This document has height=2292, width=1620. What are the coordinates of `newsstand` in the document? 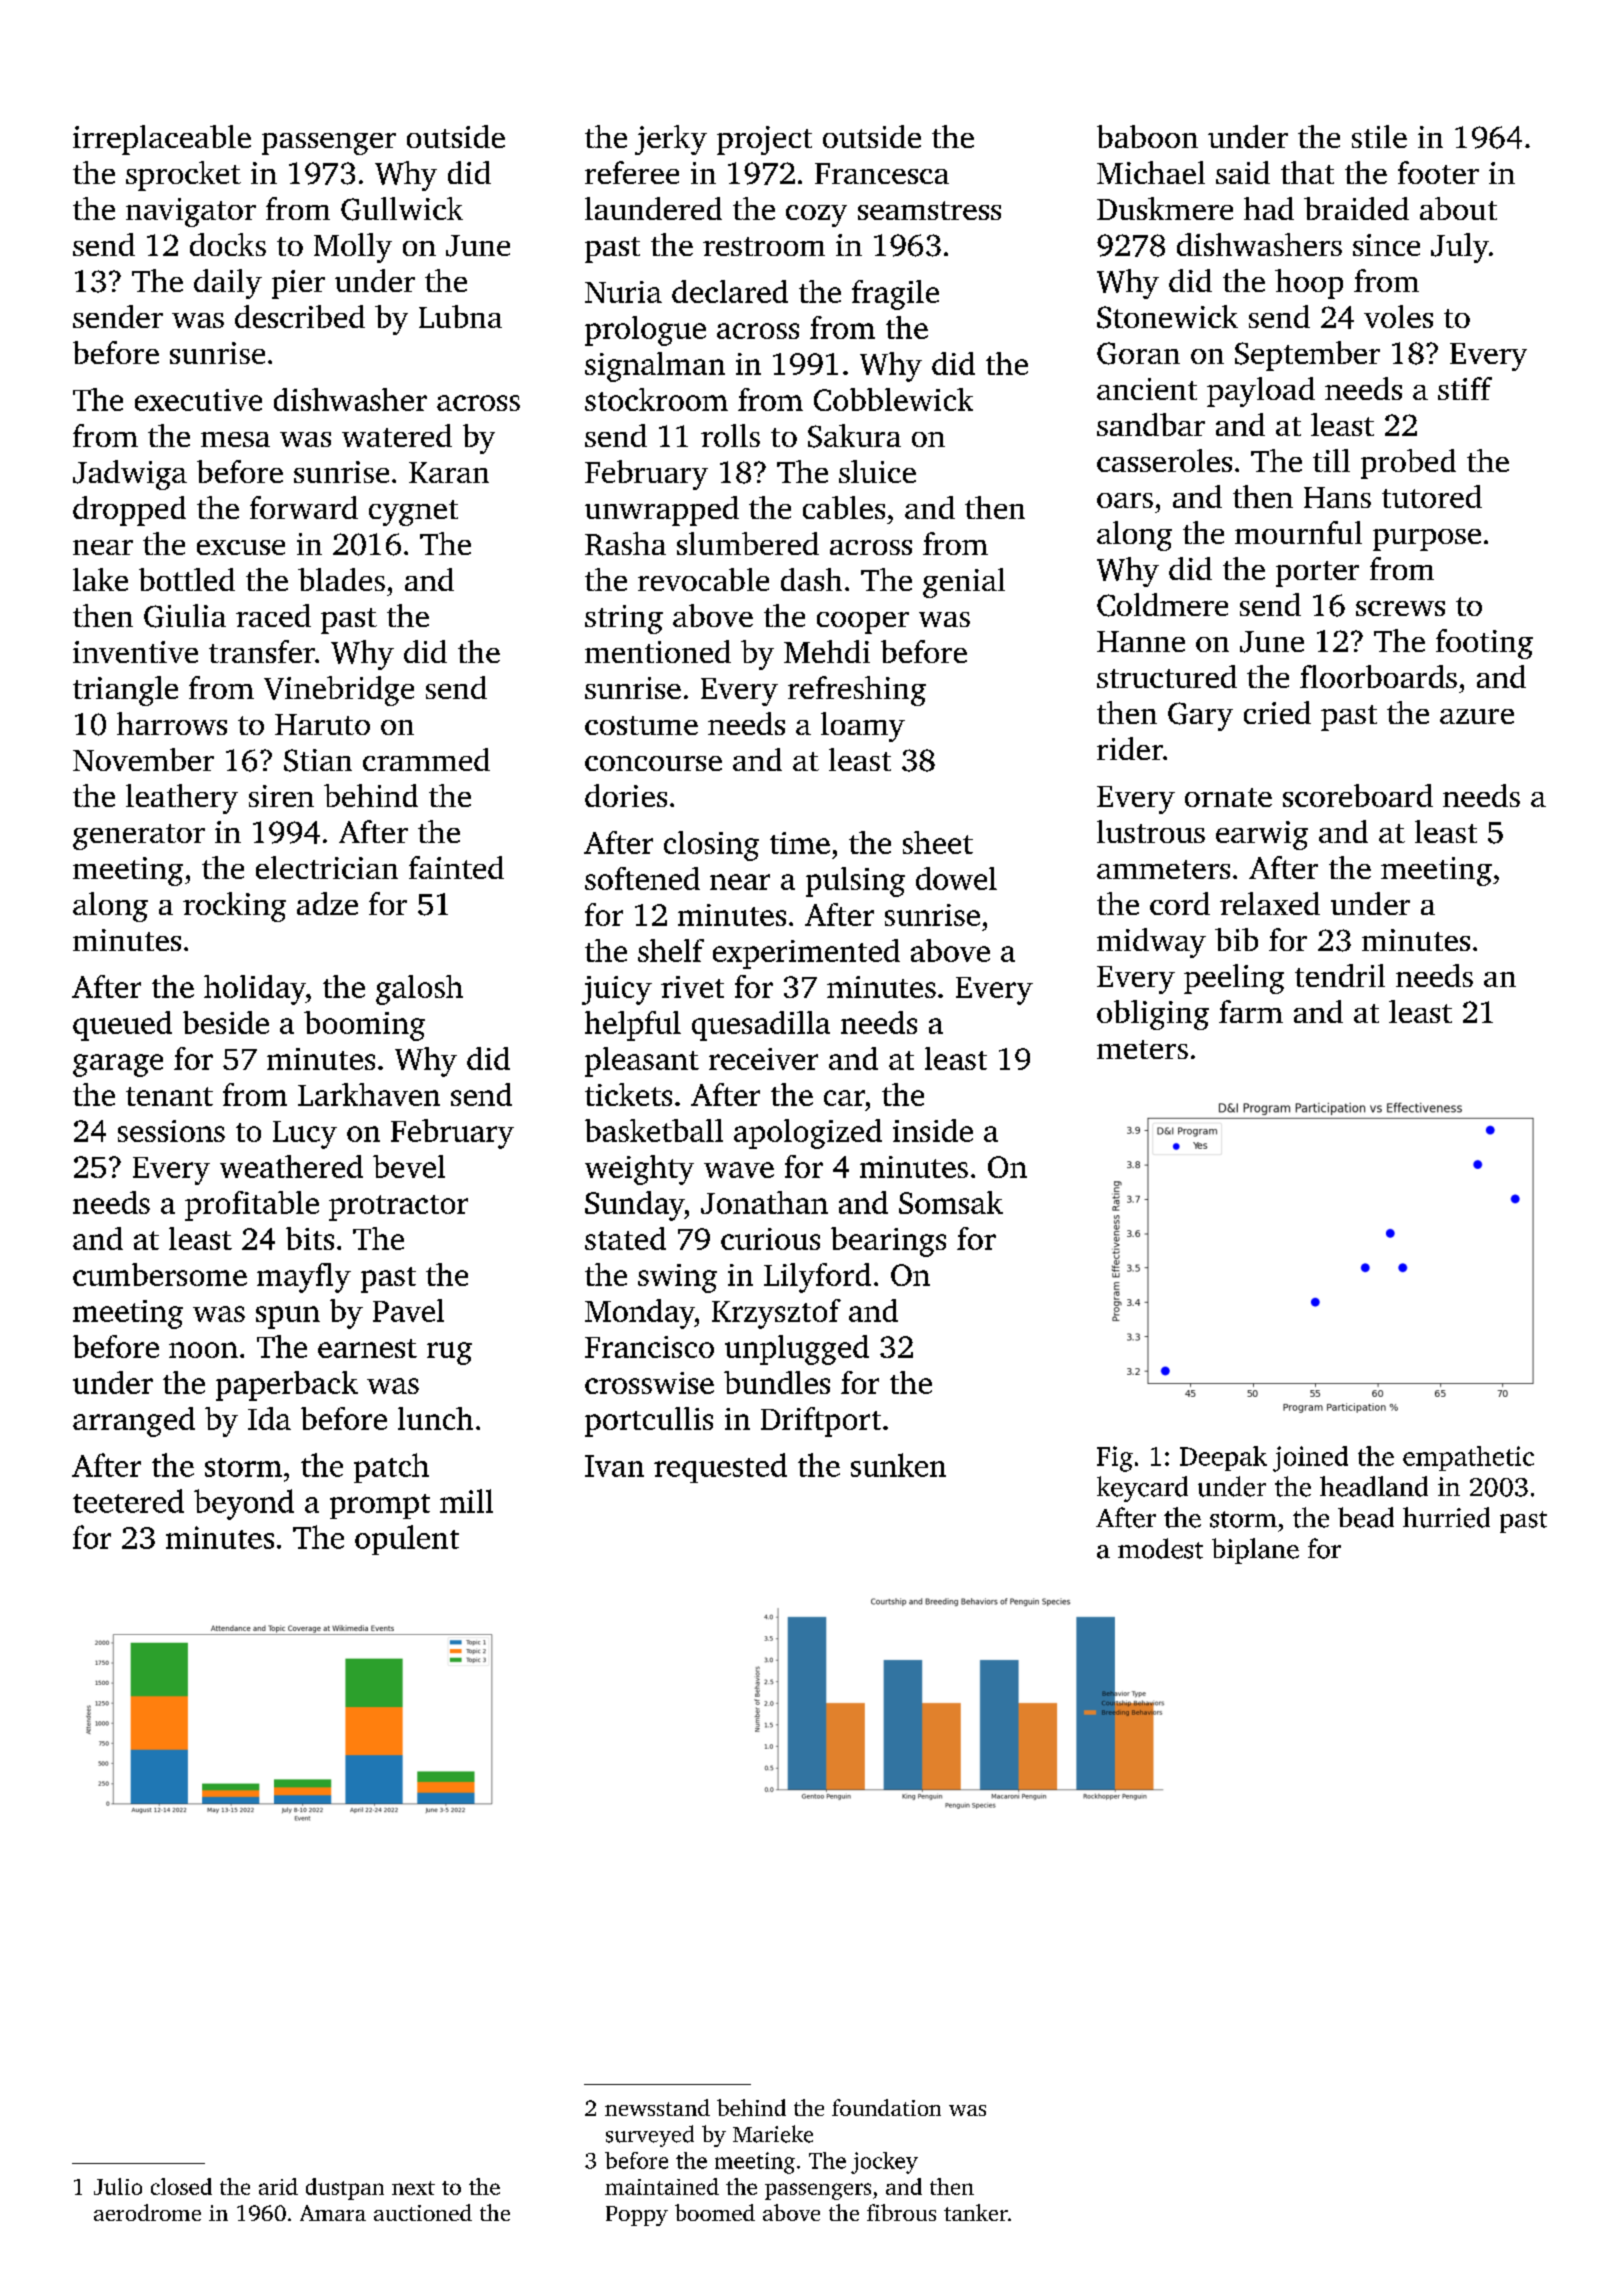 It's located at (657, 2107).
